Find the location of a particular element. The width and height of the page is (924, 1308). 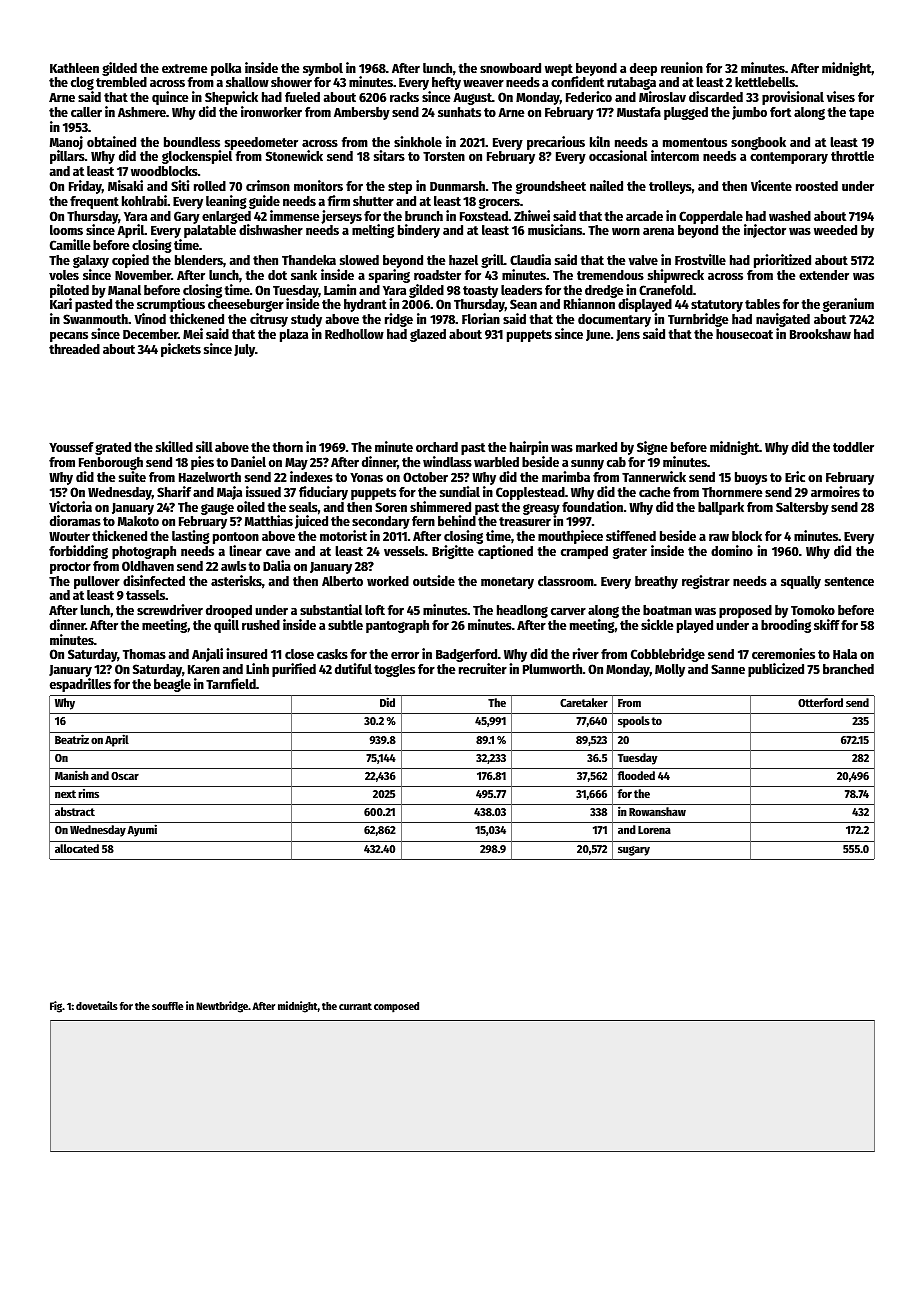

pullover is located at coordinates (97, 582).
